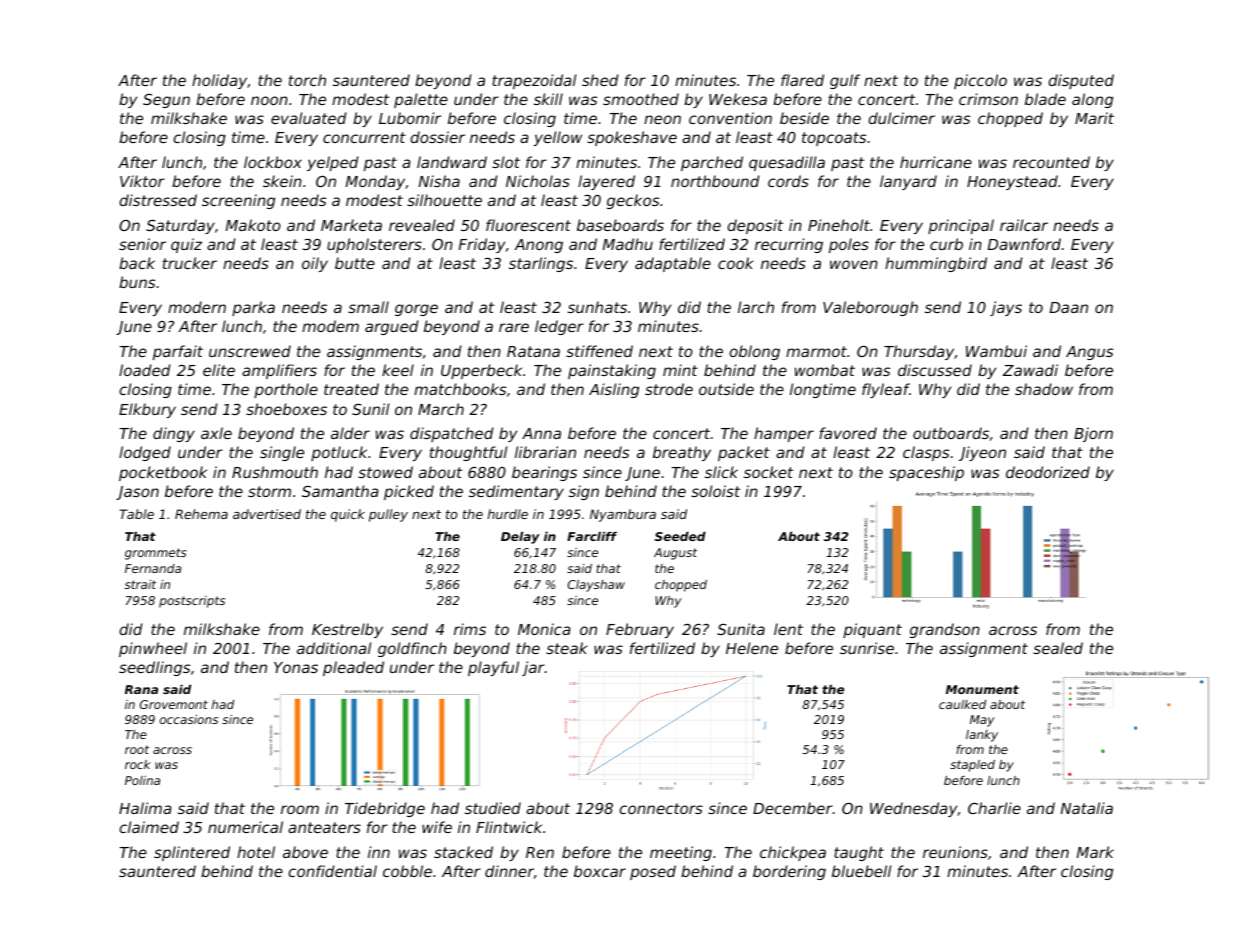  I want to click on Sunita, so click(741, 629).
